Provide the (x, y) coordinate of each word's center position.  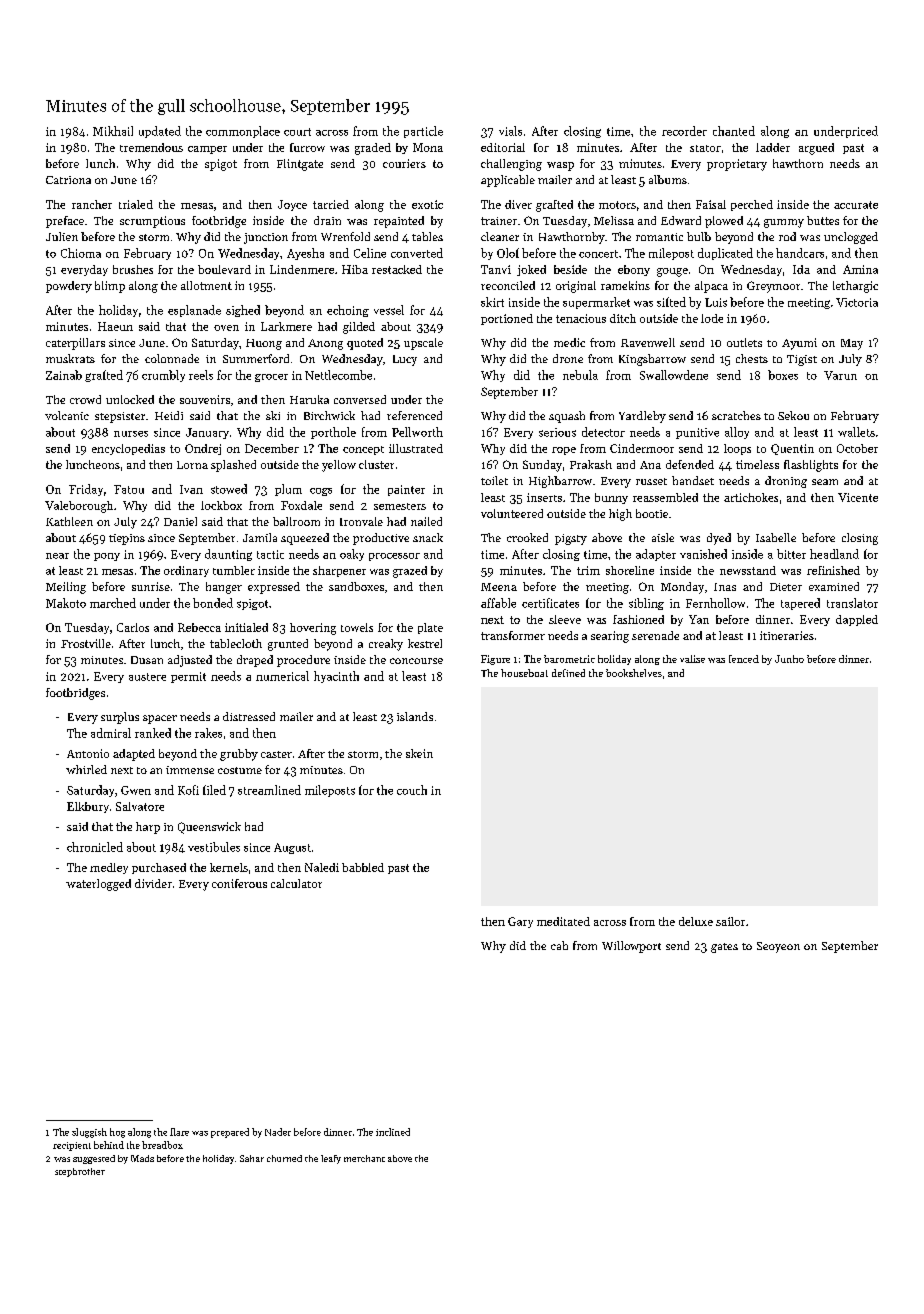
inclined (393, 1132)
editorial (503, 147)
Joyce (292, 205)
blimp (110, 287)
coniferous (239, 883)
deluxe (696, 921)
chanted (734, 131)
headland (834, 554)
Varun (840, 375)
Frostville (86, 643)
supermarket (596, 303)
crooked (527, 537)
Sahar (252, 1158)
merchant (364, 1158)
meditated (563, 921)
